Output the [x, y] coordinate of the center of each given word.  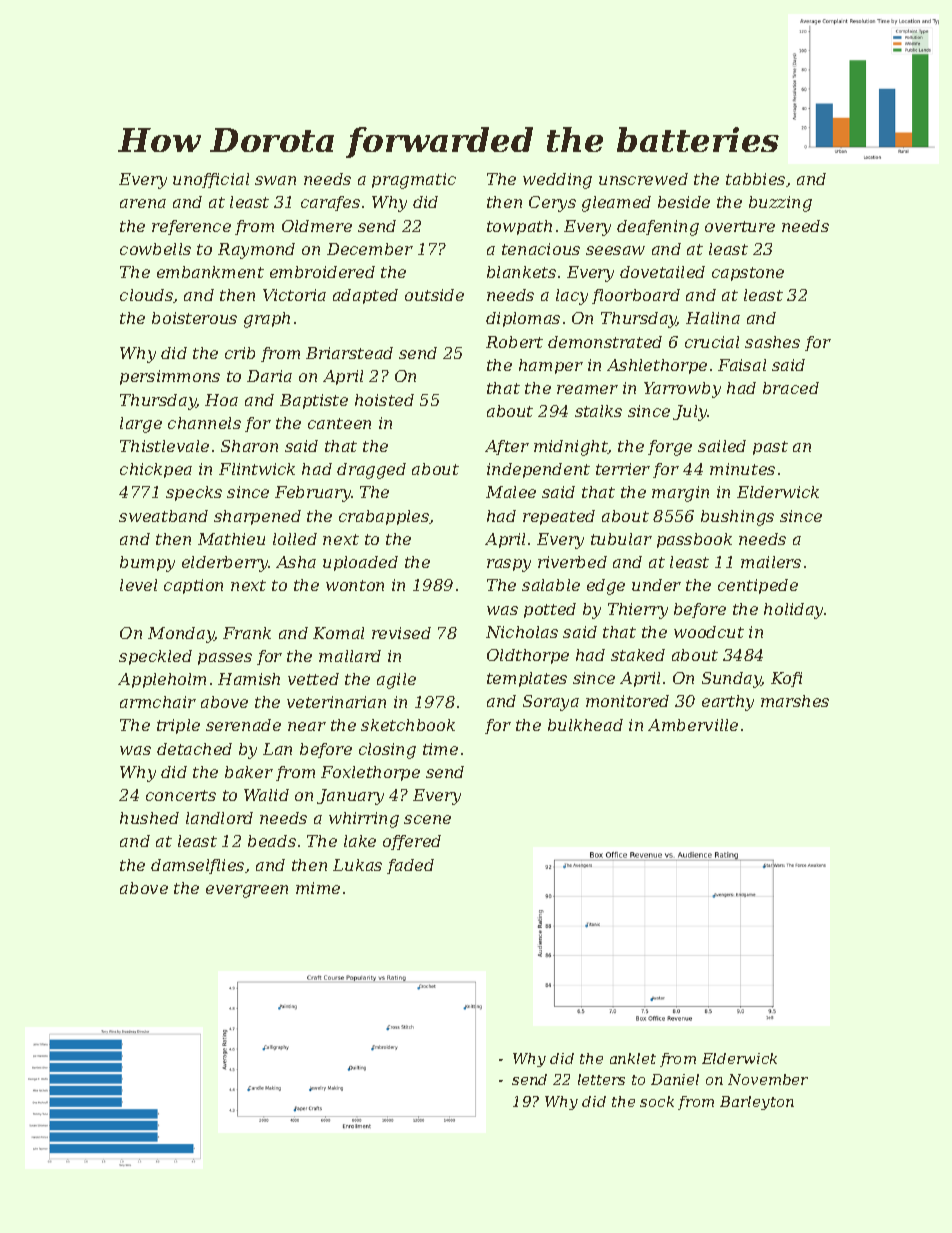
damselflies [197, 866]
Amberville [693, 725]
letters [601, 1079]
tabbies [755, 179]
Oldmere [317, 226]
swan [275, 180]
